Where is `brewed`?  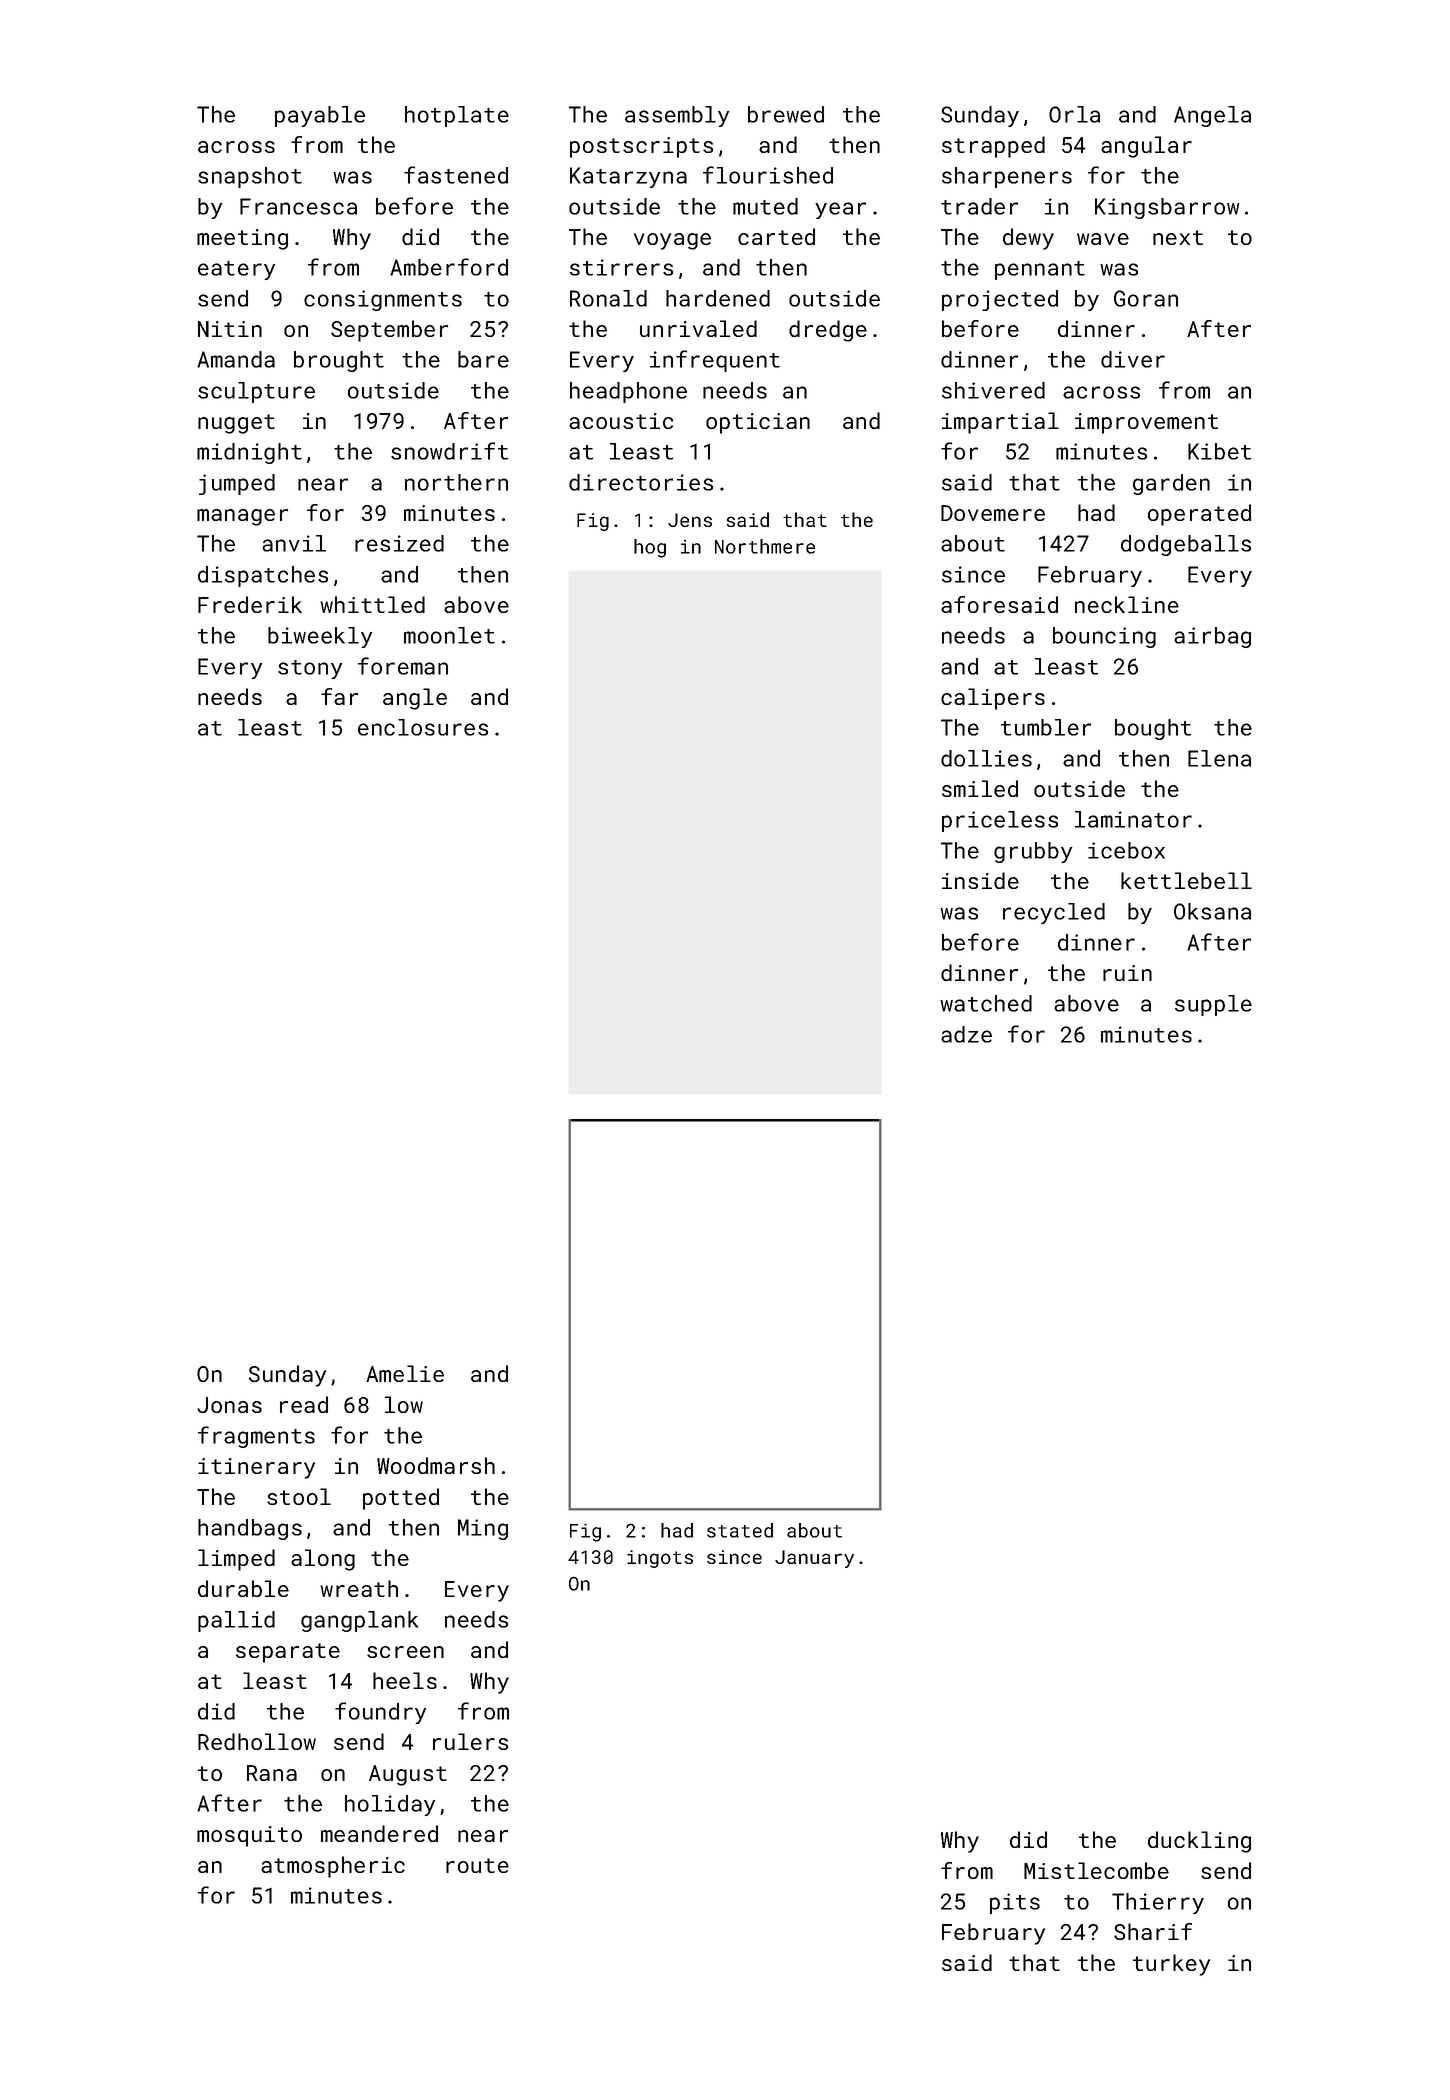
brewed is located at coordinates (786, 114).
